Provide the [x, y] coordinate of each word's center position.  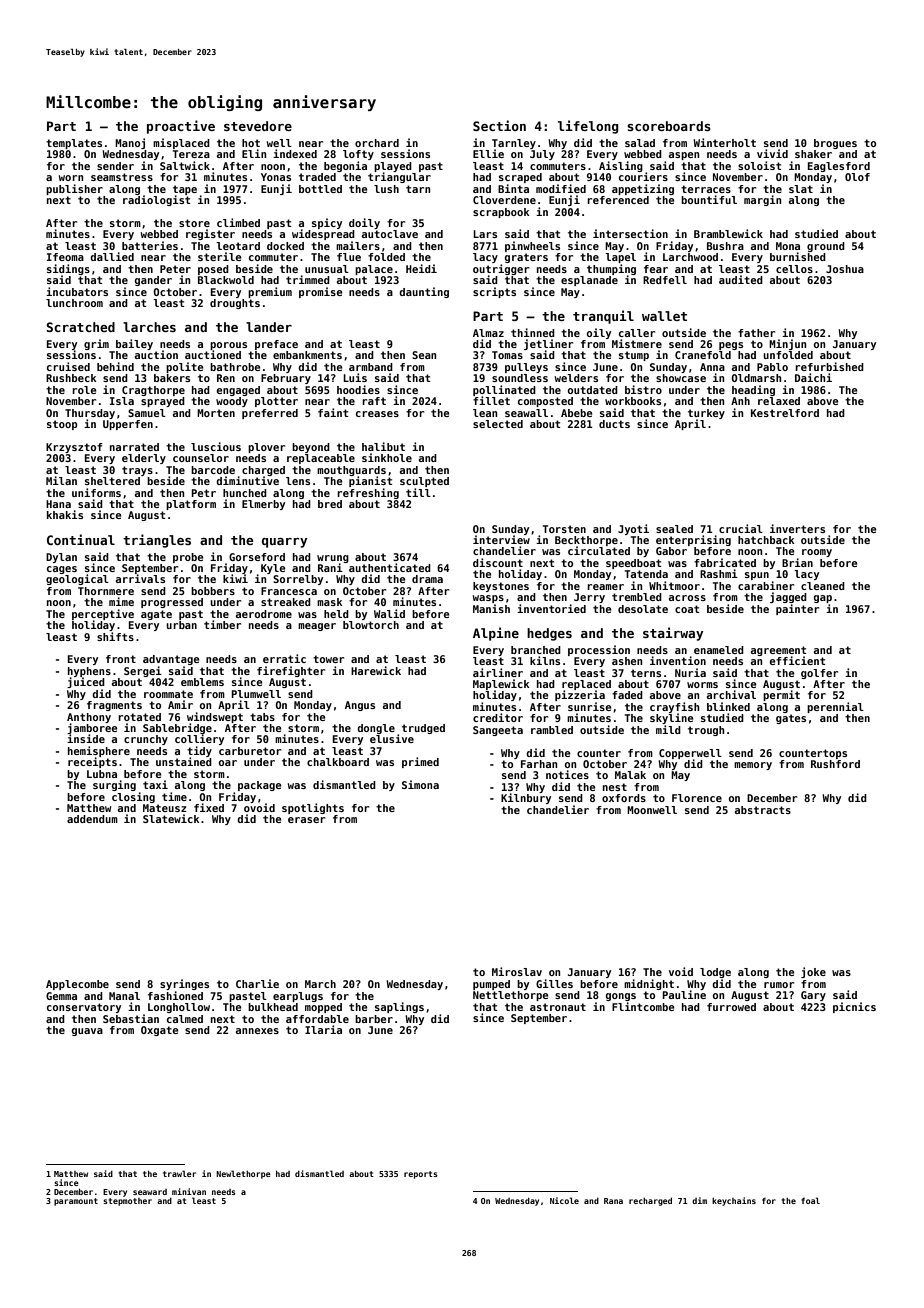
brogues [835, 144]
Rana [613, 1201]
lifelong [588, 127]
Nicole [564, 1200]
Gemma [61, 996]
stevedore [258, 126]
